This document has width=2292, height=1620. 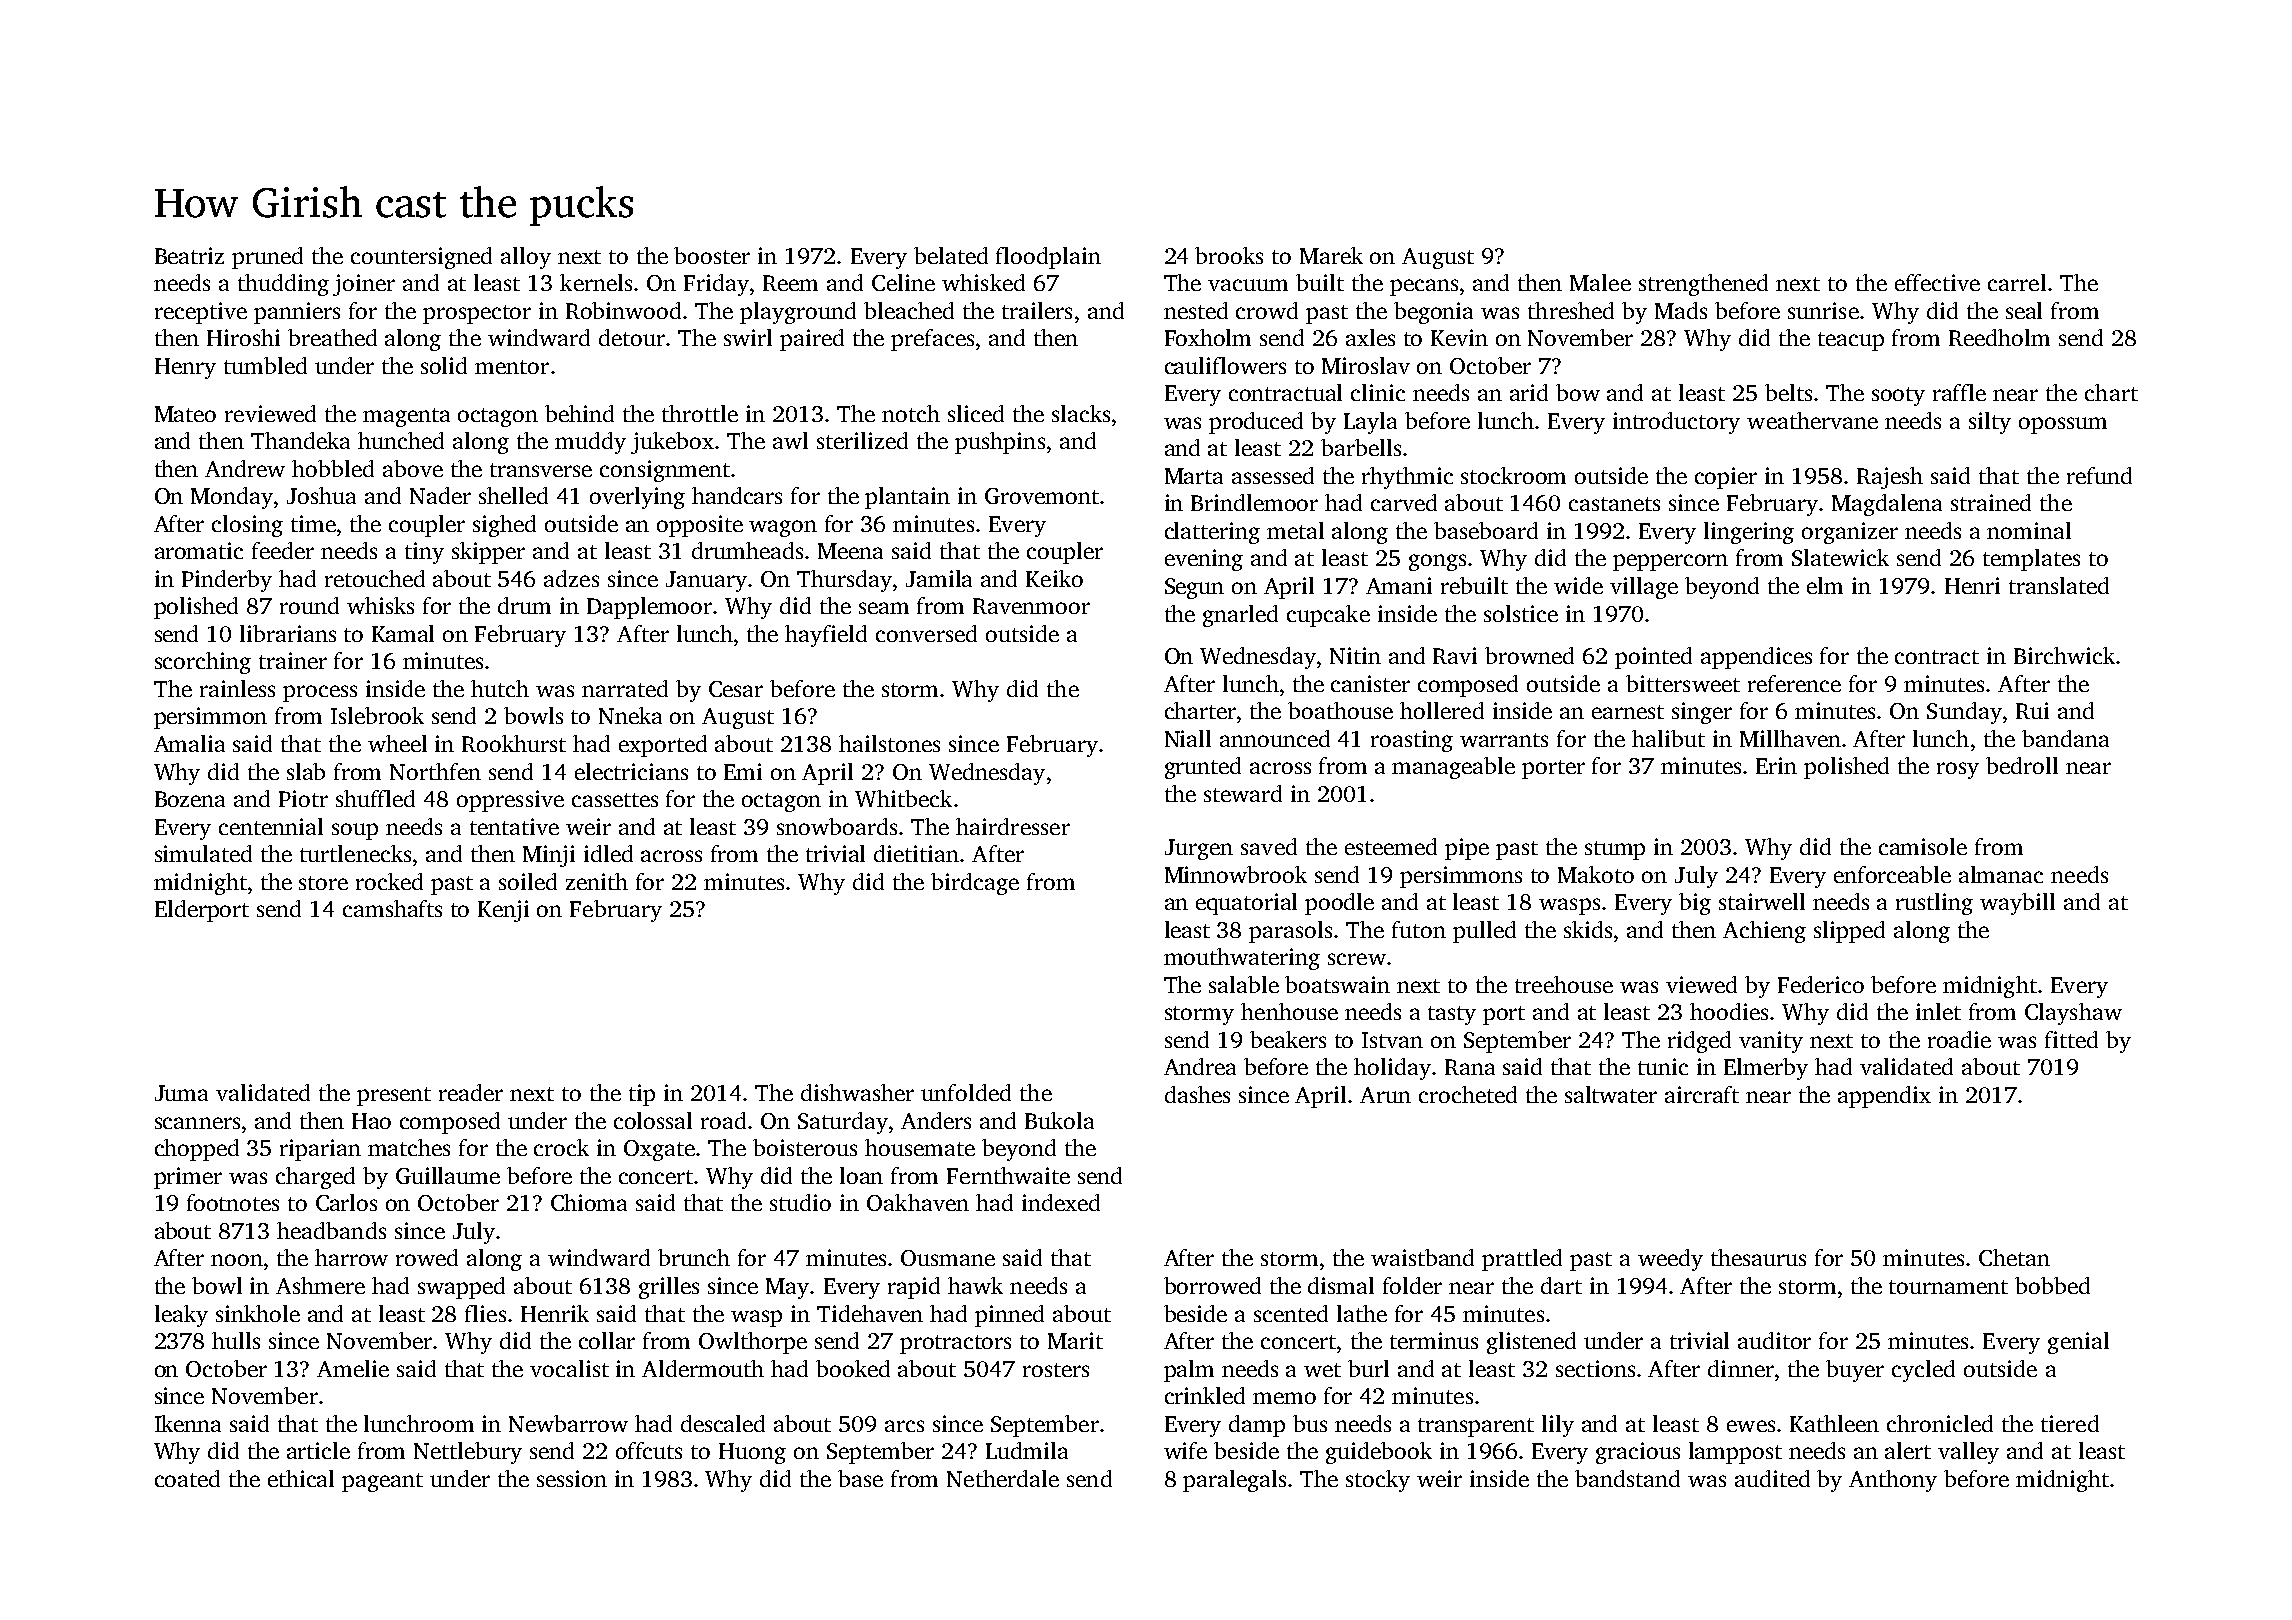 I want to click on templates, so click(x=2031, y=560).
